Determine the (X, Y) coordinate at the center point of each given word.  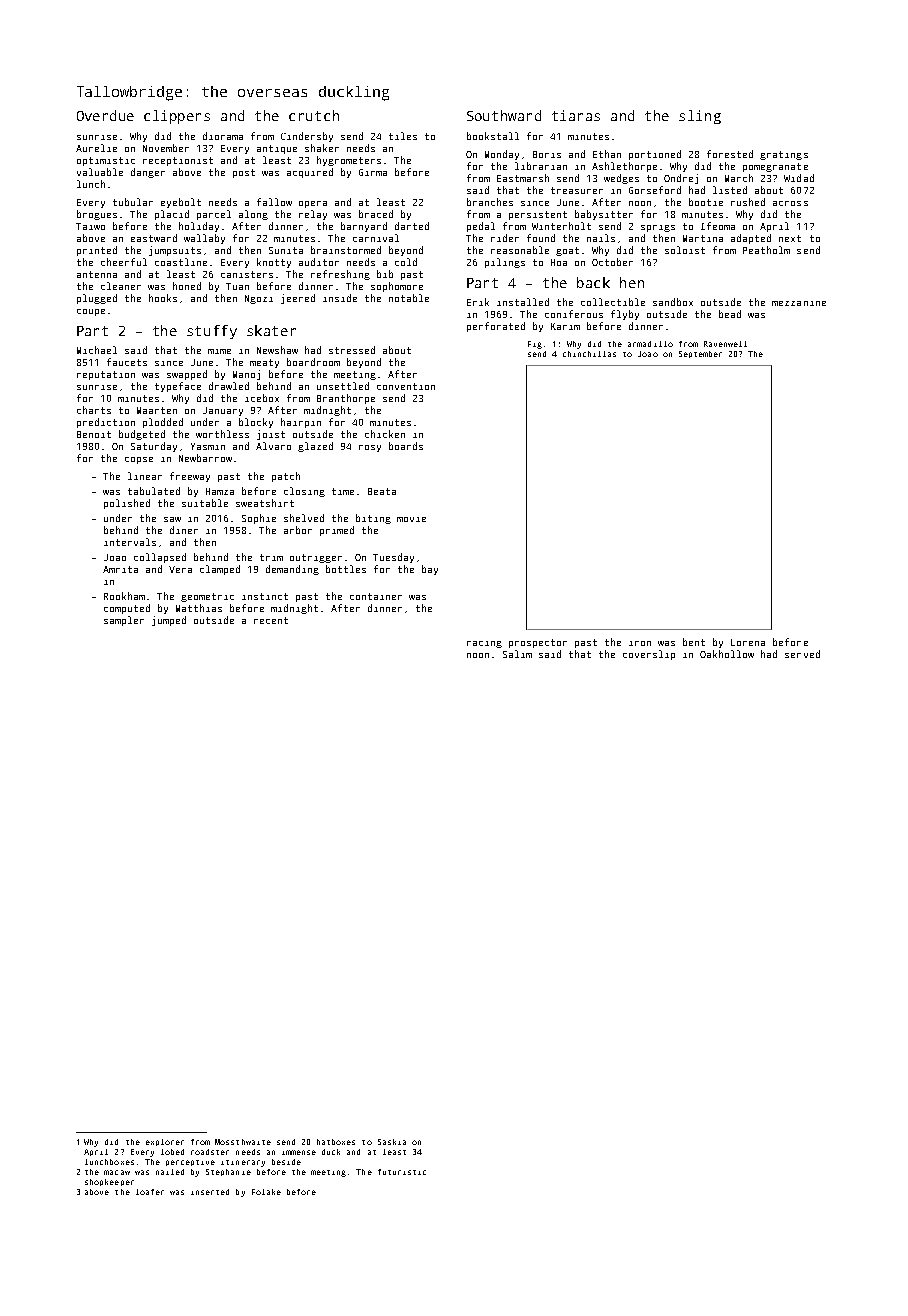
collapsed (160, 558)
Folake (266, 1192)
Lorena (748, 642)
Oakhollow (727, 654)
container (376, 596)
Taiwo (90, 226)
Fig (535, 345)
